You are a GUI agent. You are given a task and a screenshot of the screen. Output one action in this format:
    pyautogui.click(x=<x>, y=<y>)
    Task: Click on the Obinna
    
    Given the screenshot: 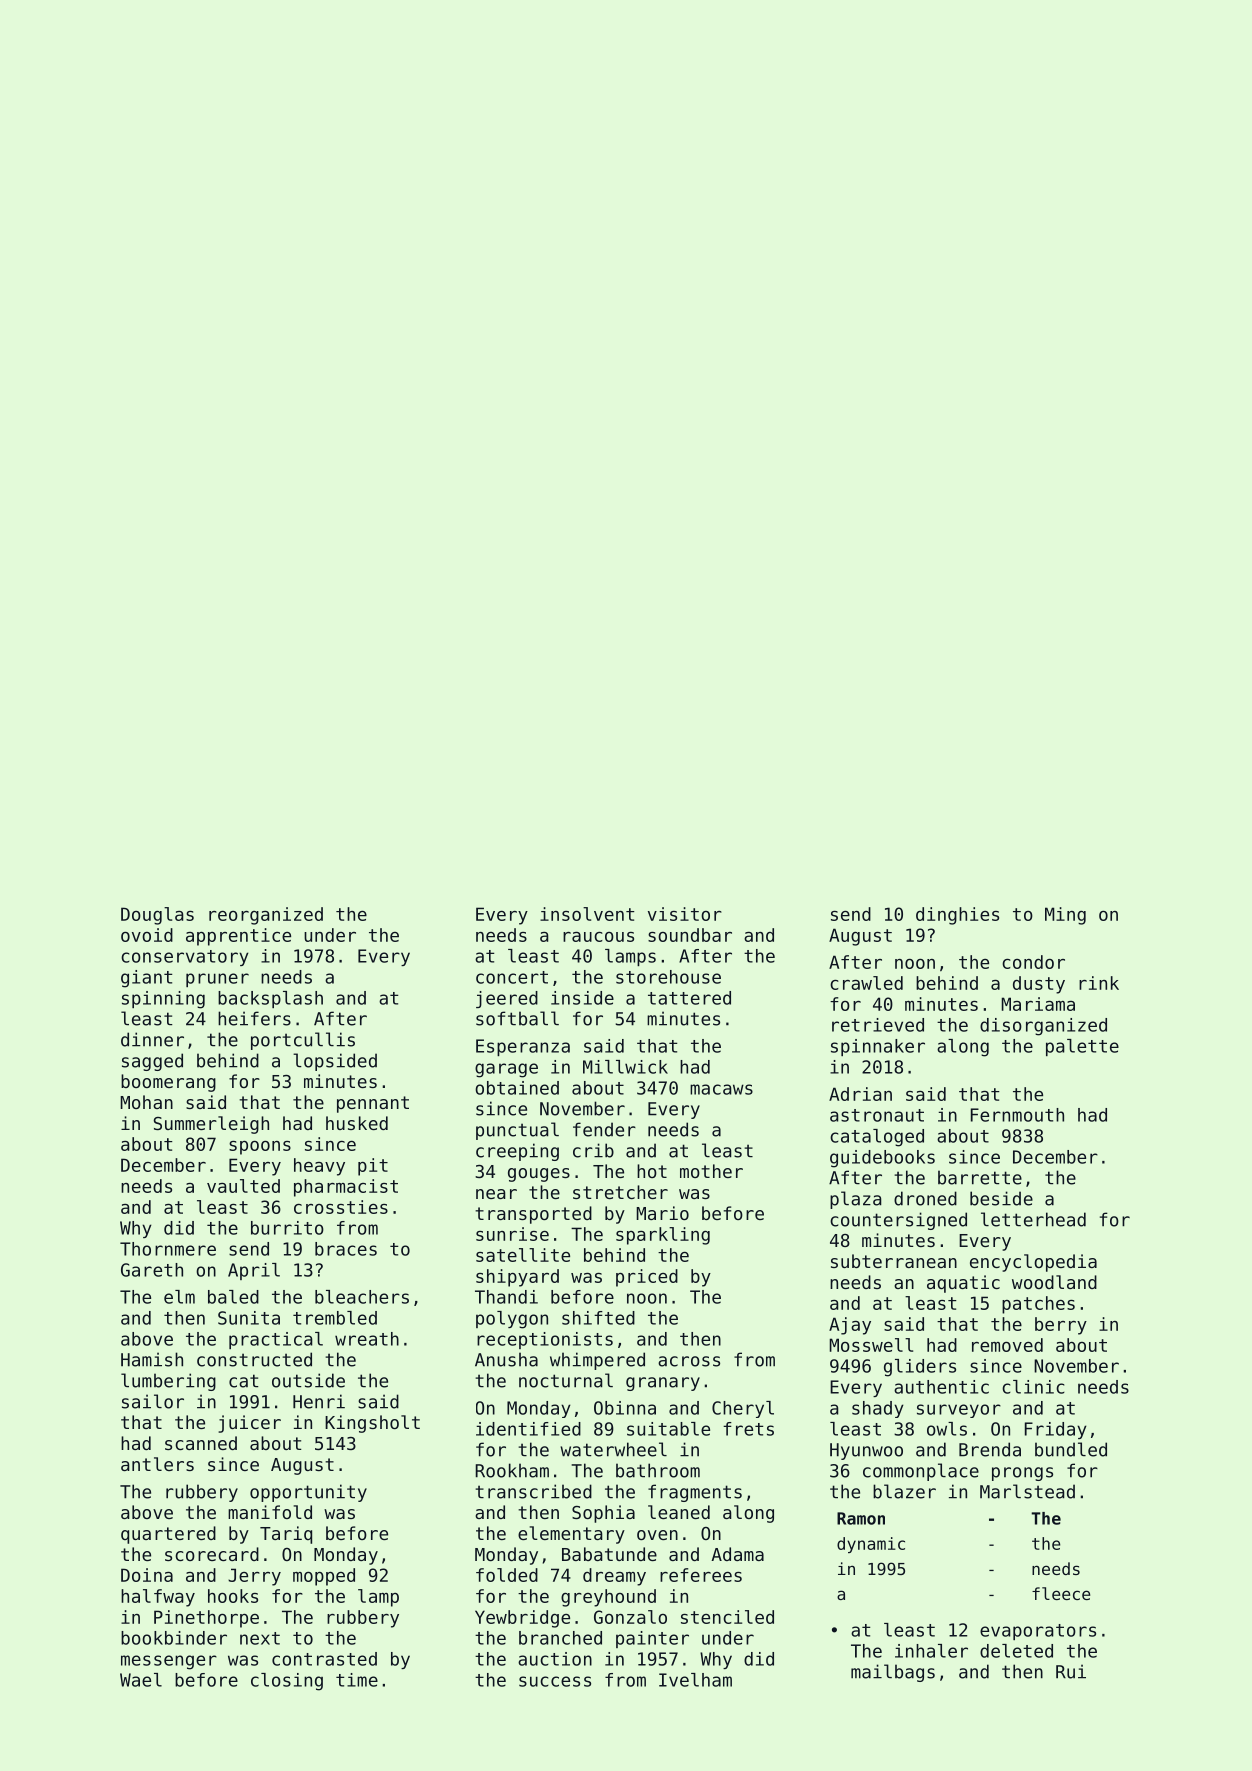 What is the action you would take?
    pyautogui.click(x=625, y=1408)
